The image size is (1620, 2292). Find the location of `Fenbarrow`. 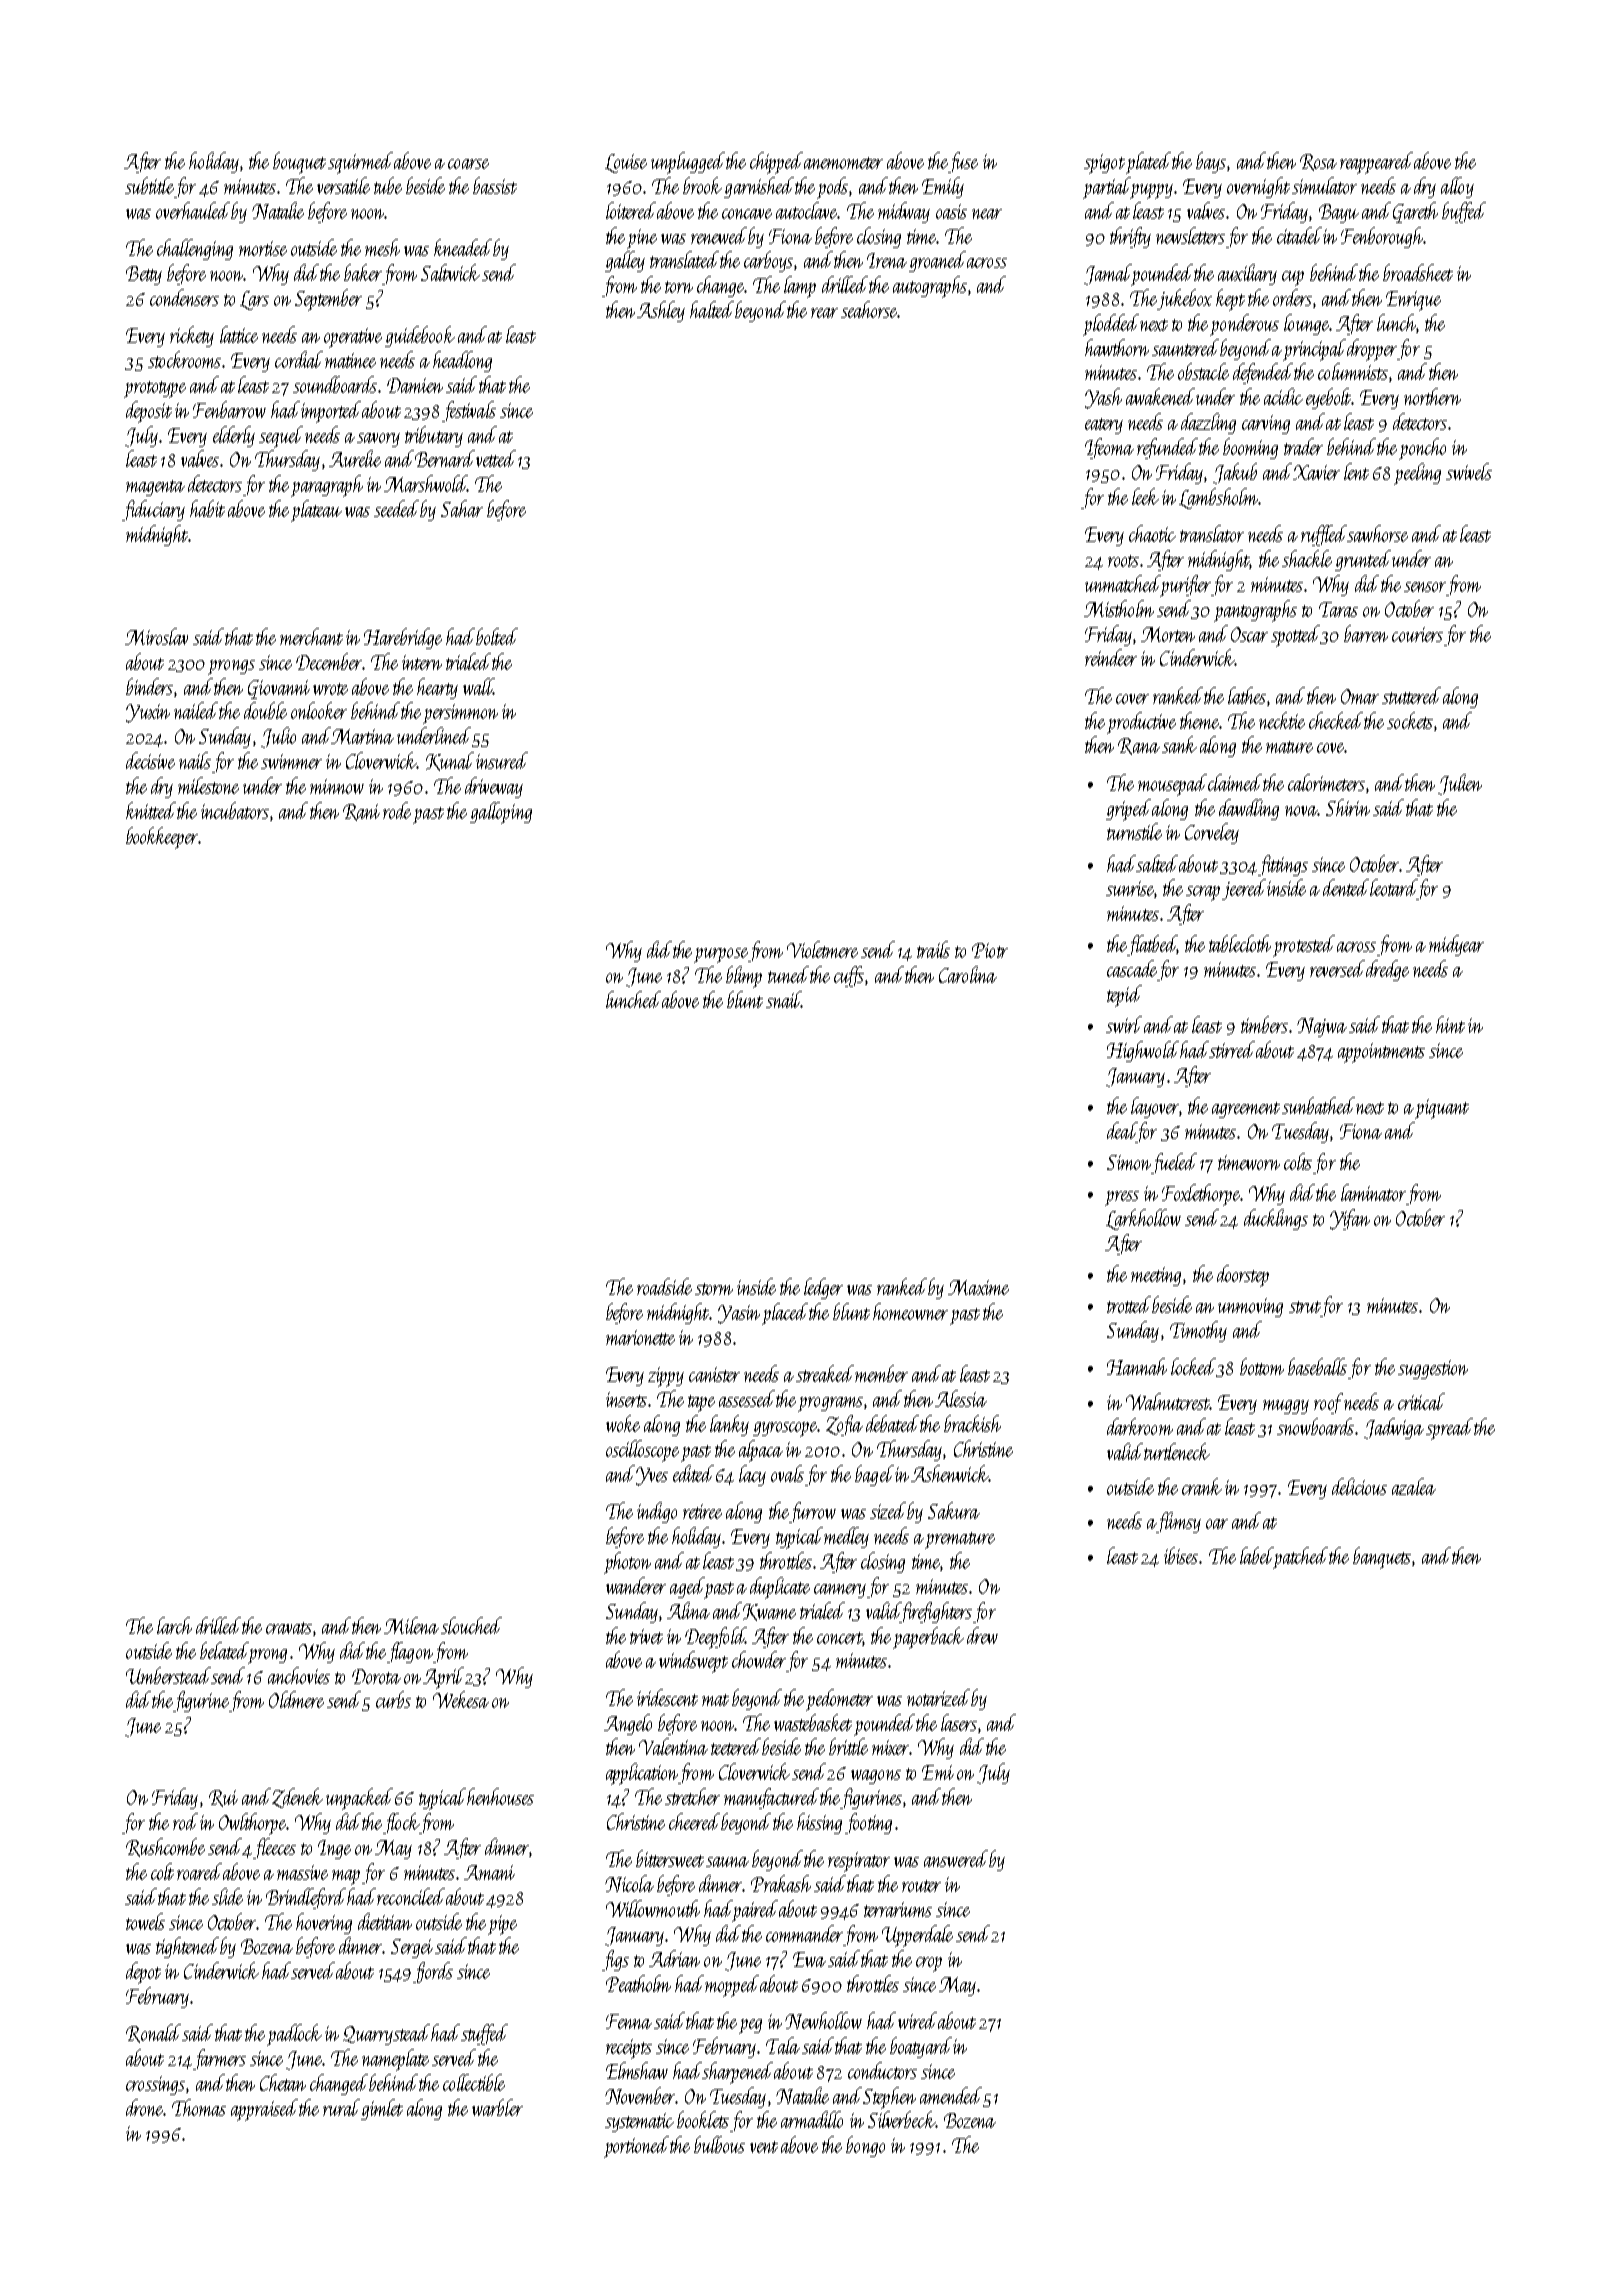

Fenbarrow is located at coordinates (229, 409).
